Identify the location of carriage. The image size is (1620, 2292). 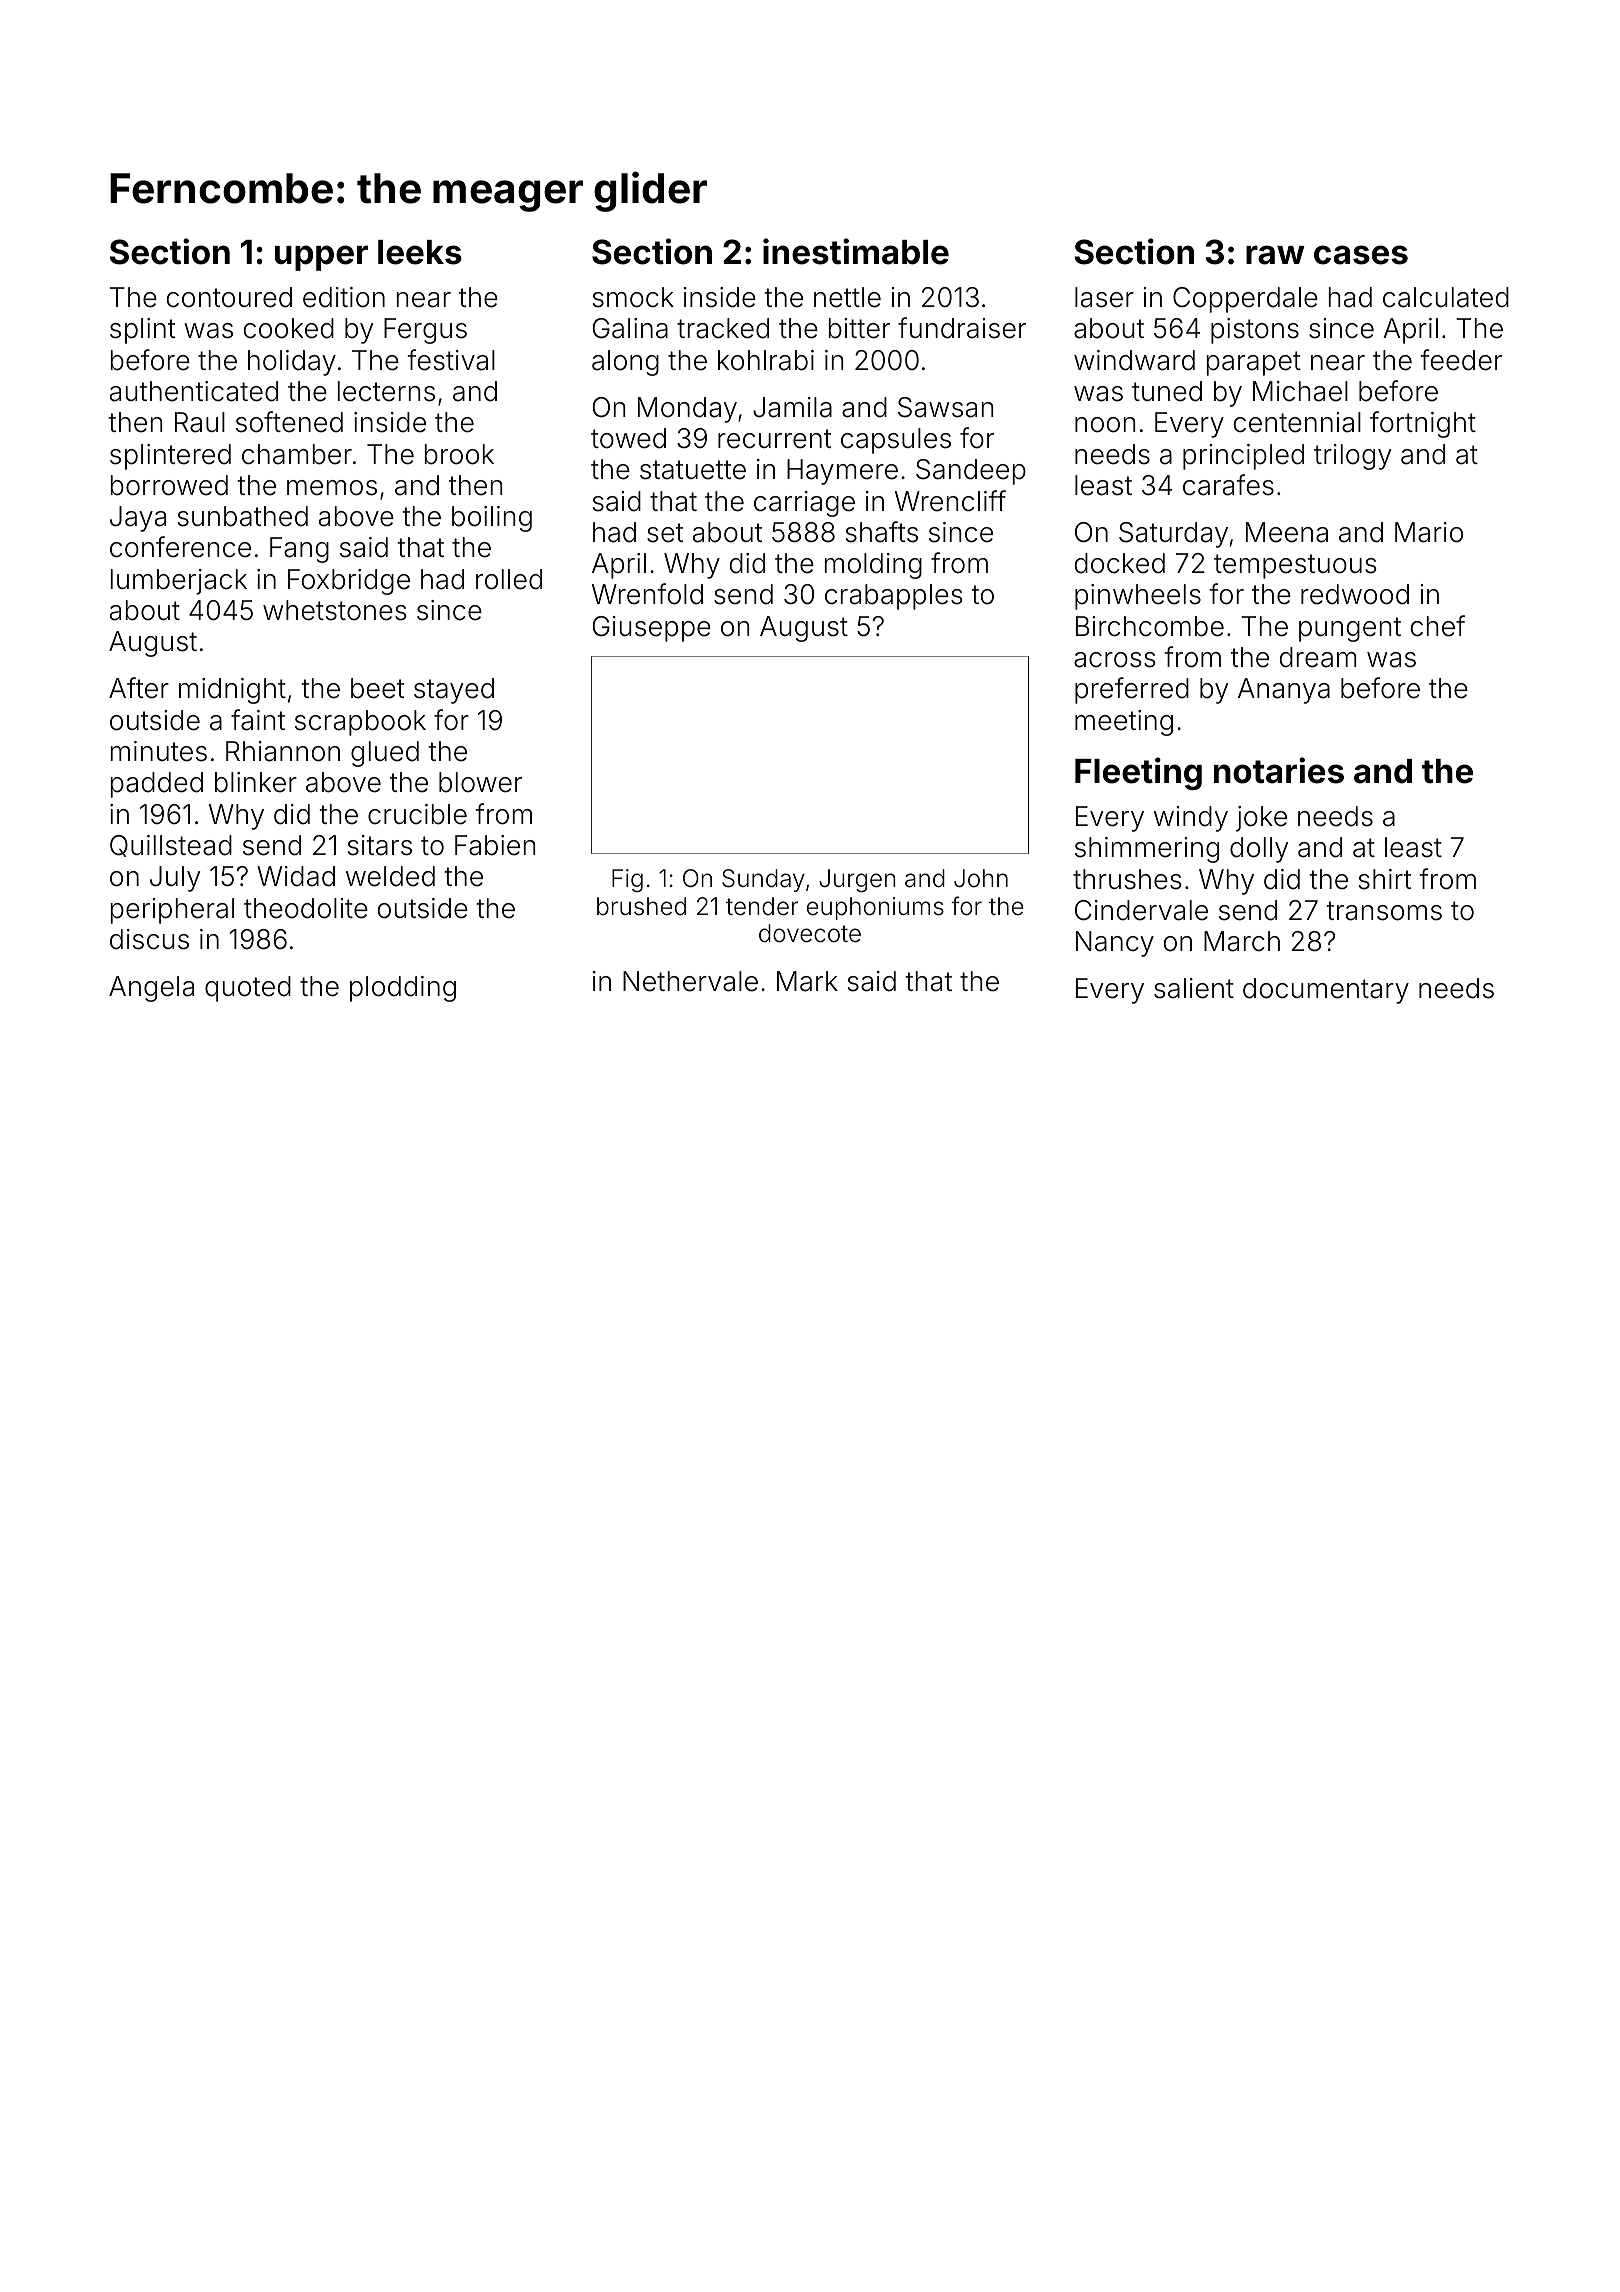
(804, 504).
